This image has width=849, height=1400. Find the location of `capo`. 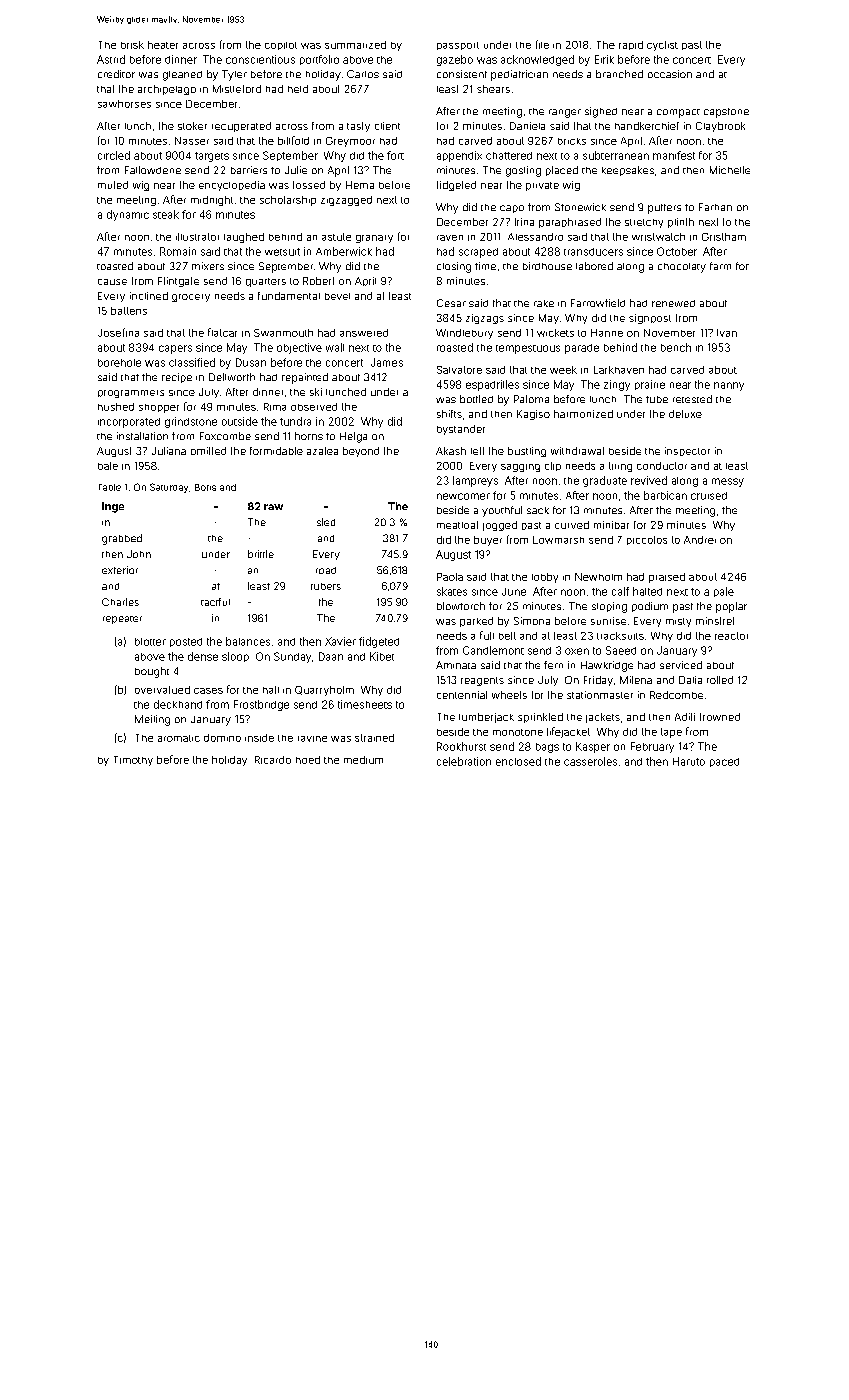

capo is located at coordinates (512, 209).
